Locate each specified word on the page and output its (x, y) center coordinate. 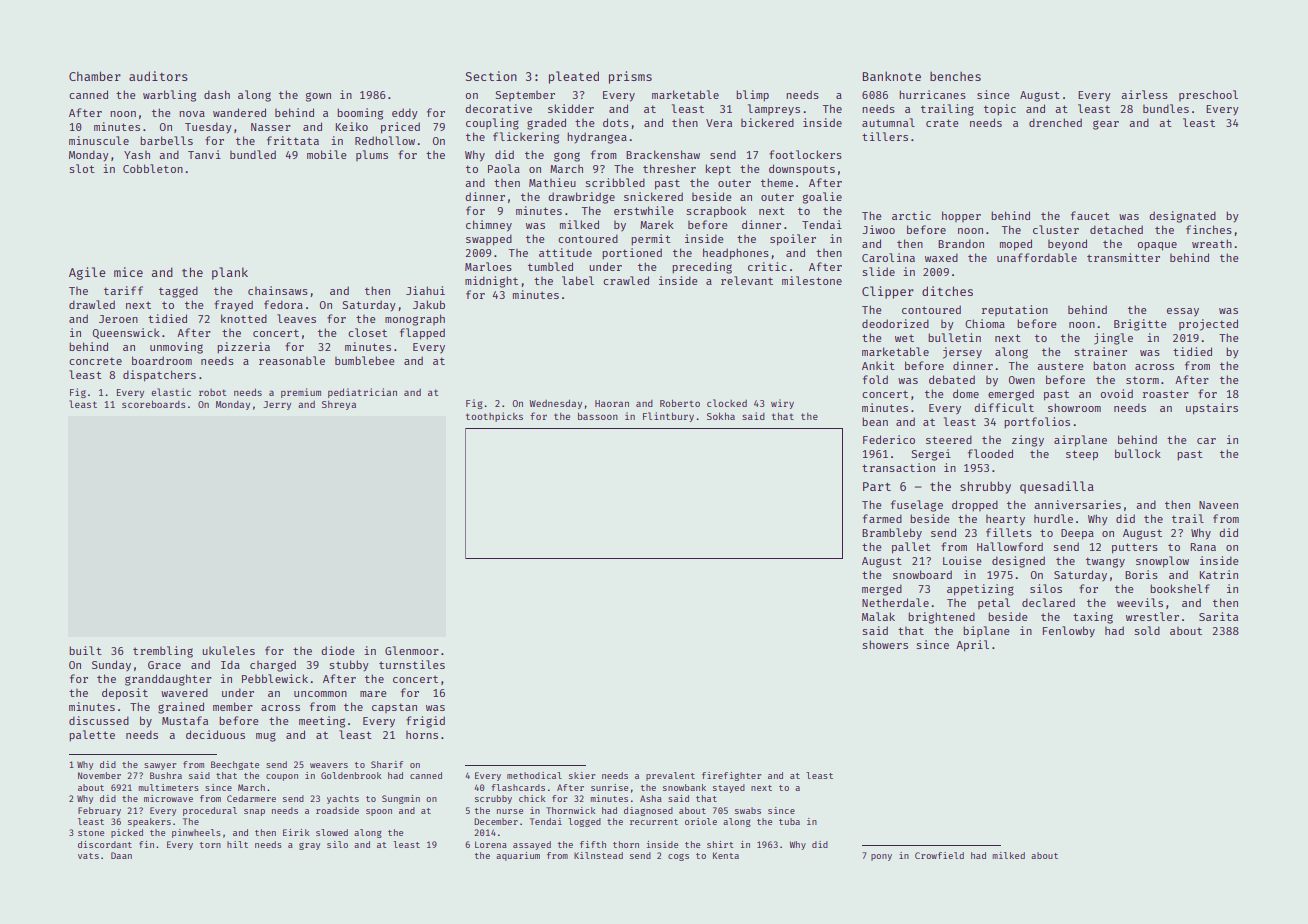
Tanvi (204, 154)
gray (309, 846)
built (85, 650)
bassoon (598, 416)
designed (1018, 562)
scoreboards (154, 404)
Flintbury (668, 417)
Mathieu (552, 182)
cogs (678, 857)
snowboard (922, 574)
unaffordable (1037, 257)
